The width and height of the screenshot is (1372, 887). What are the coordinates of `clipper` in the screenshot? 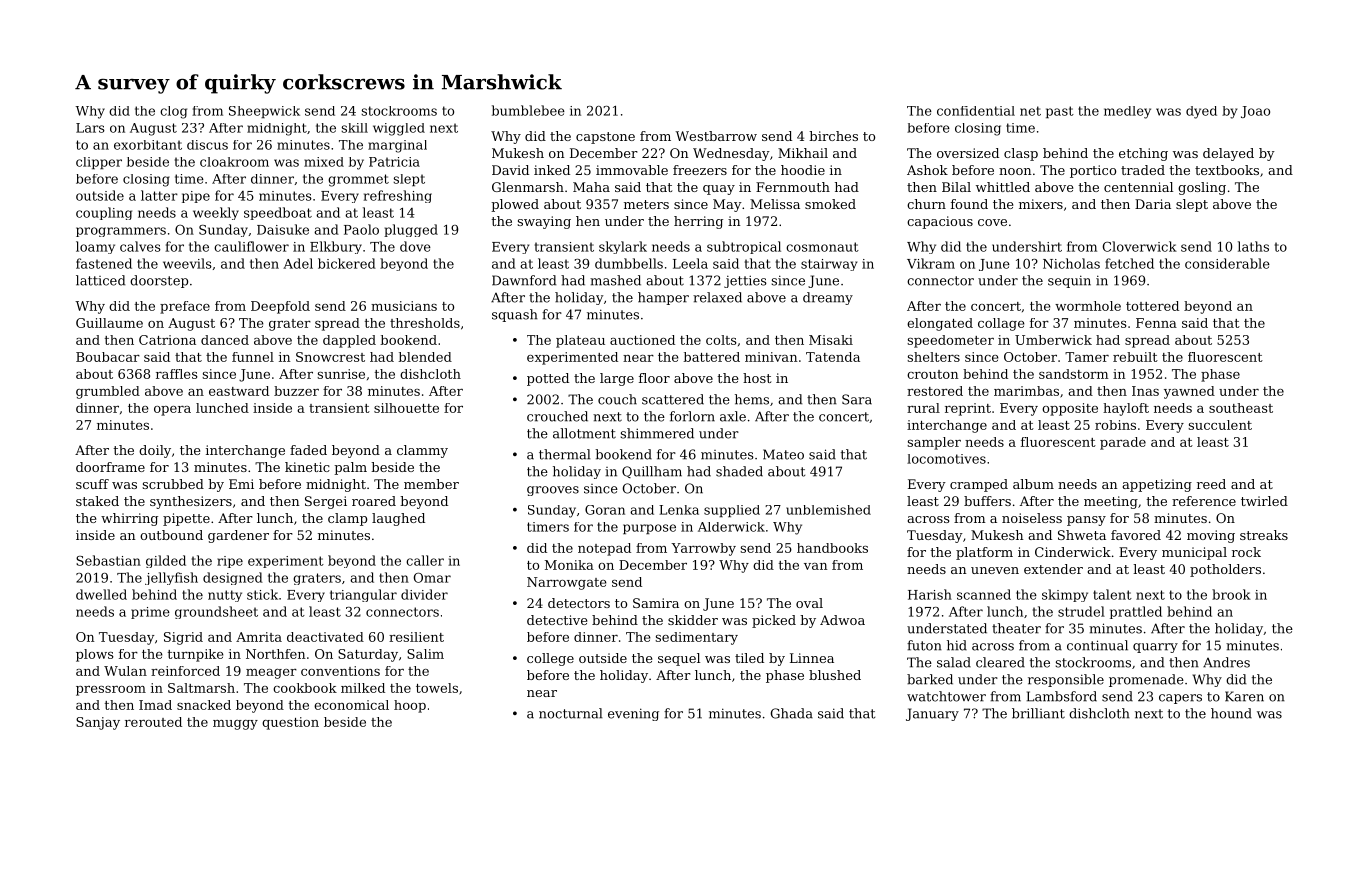 It's located at (99, 163).
